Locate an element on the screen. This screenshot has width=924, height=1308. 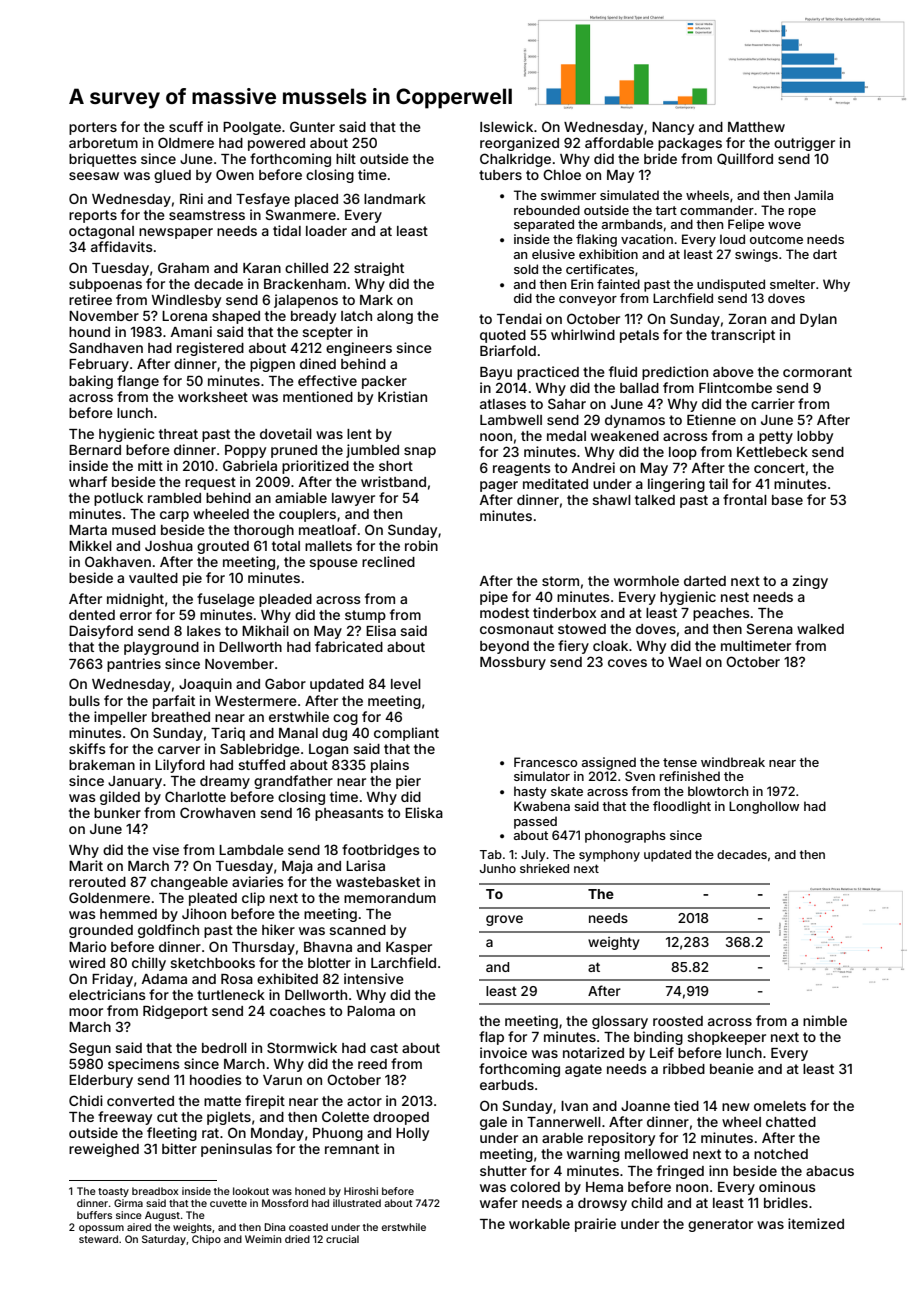
level is located at coordinates (406, 684).
